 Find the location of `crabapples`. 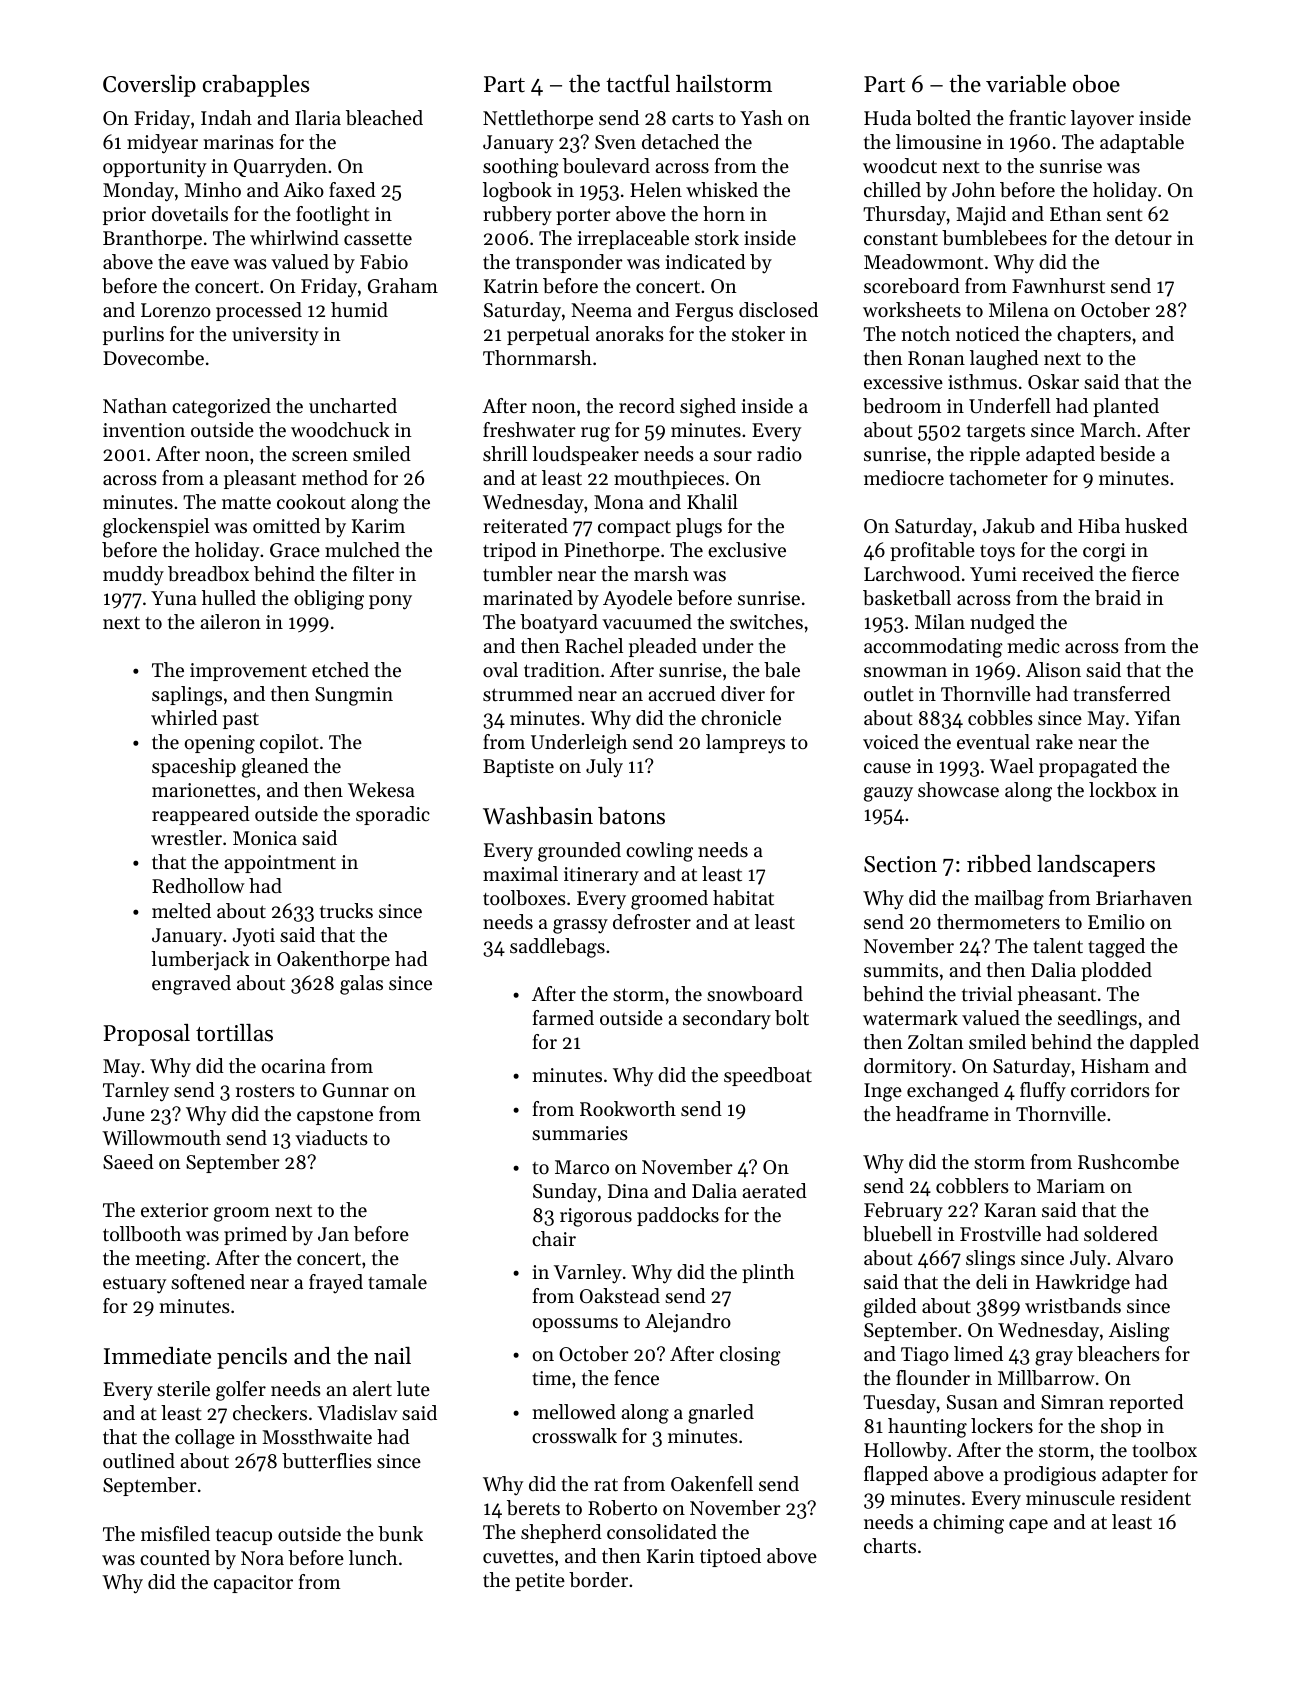

crabapples is located at coordinates (256, 86).
